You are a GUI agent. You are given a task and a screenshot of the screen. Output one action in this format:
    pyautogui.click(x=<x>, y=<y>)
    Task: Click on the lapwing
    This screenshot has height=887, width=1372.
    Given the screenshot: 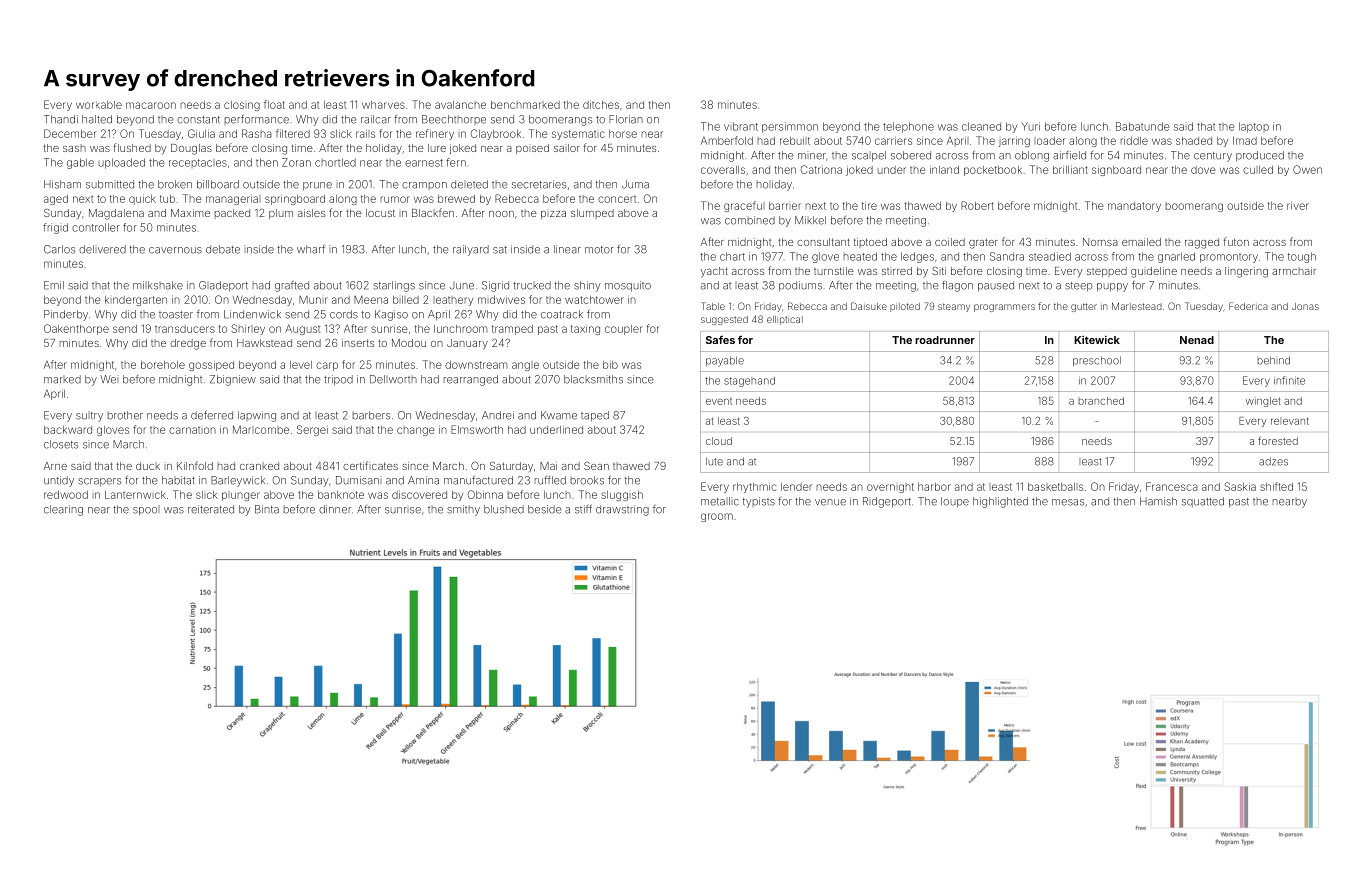 What is the action you would take?
    pyautogui.click(x=257, y=416)
